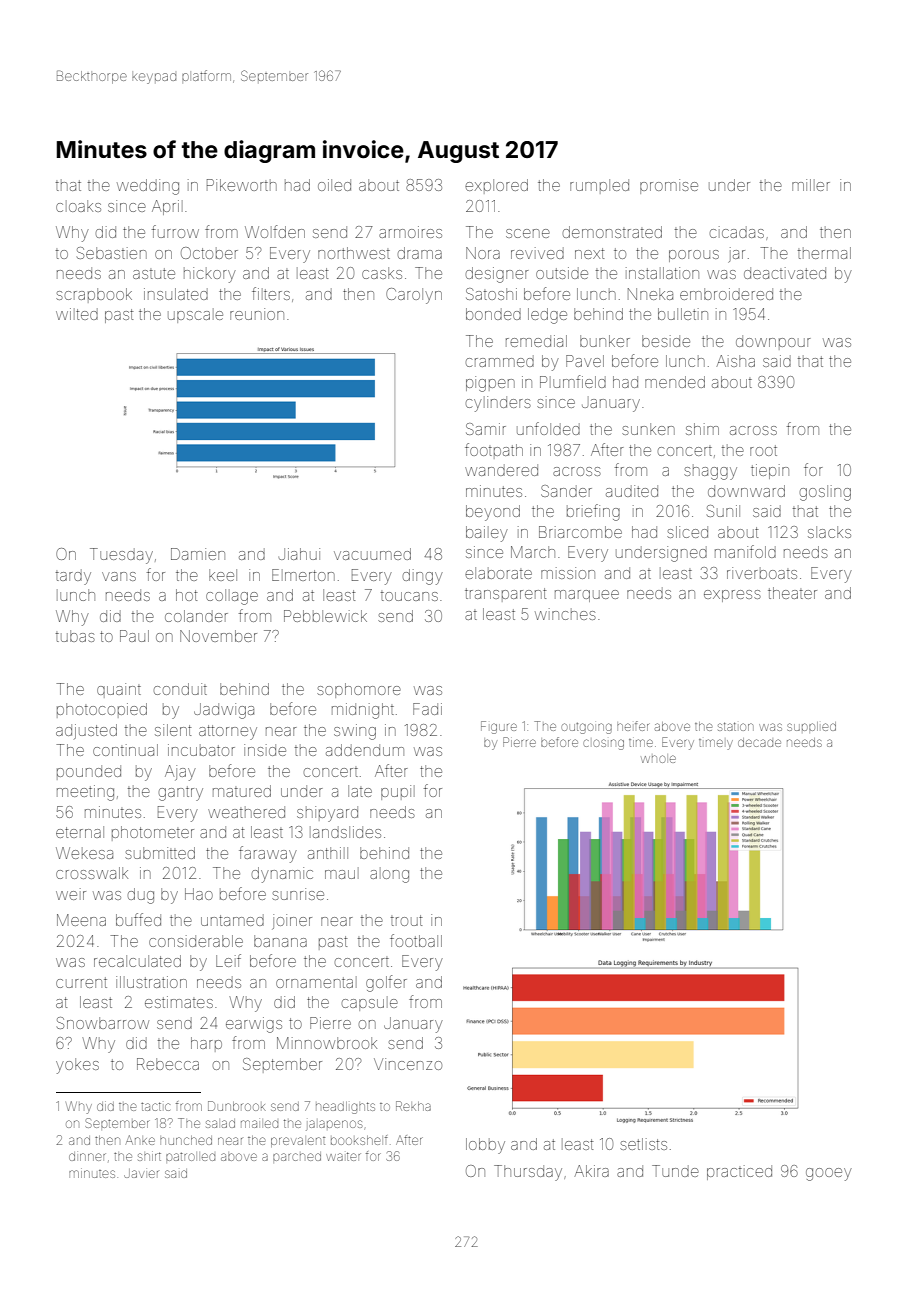 This document has width=908, height=1316. I want to click on bookshelf, so click(359, 1140).
